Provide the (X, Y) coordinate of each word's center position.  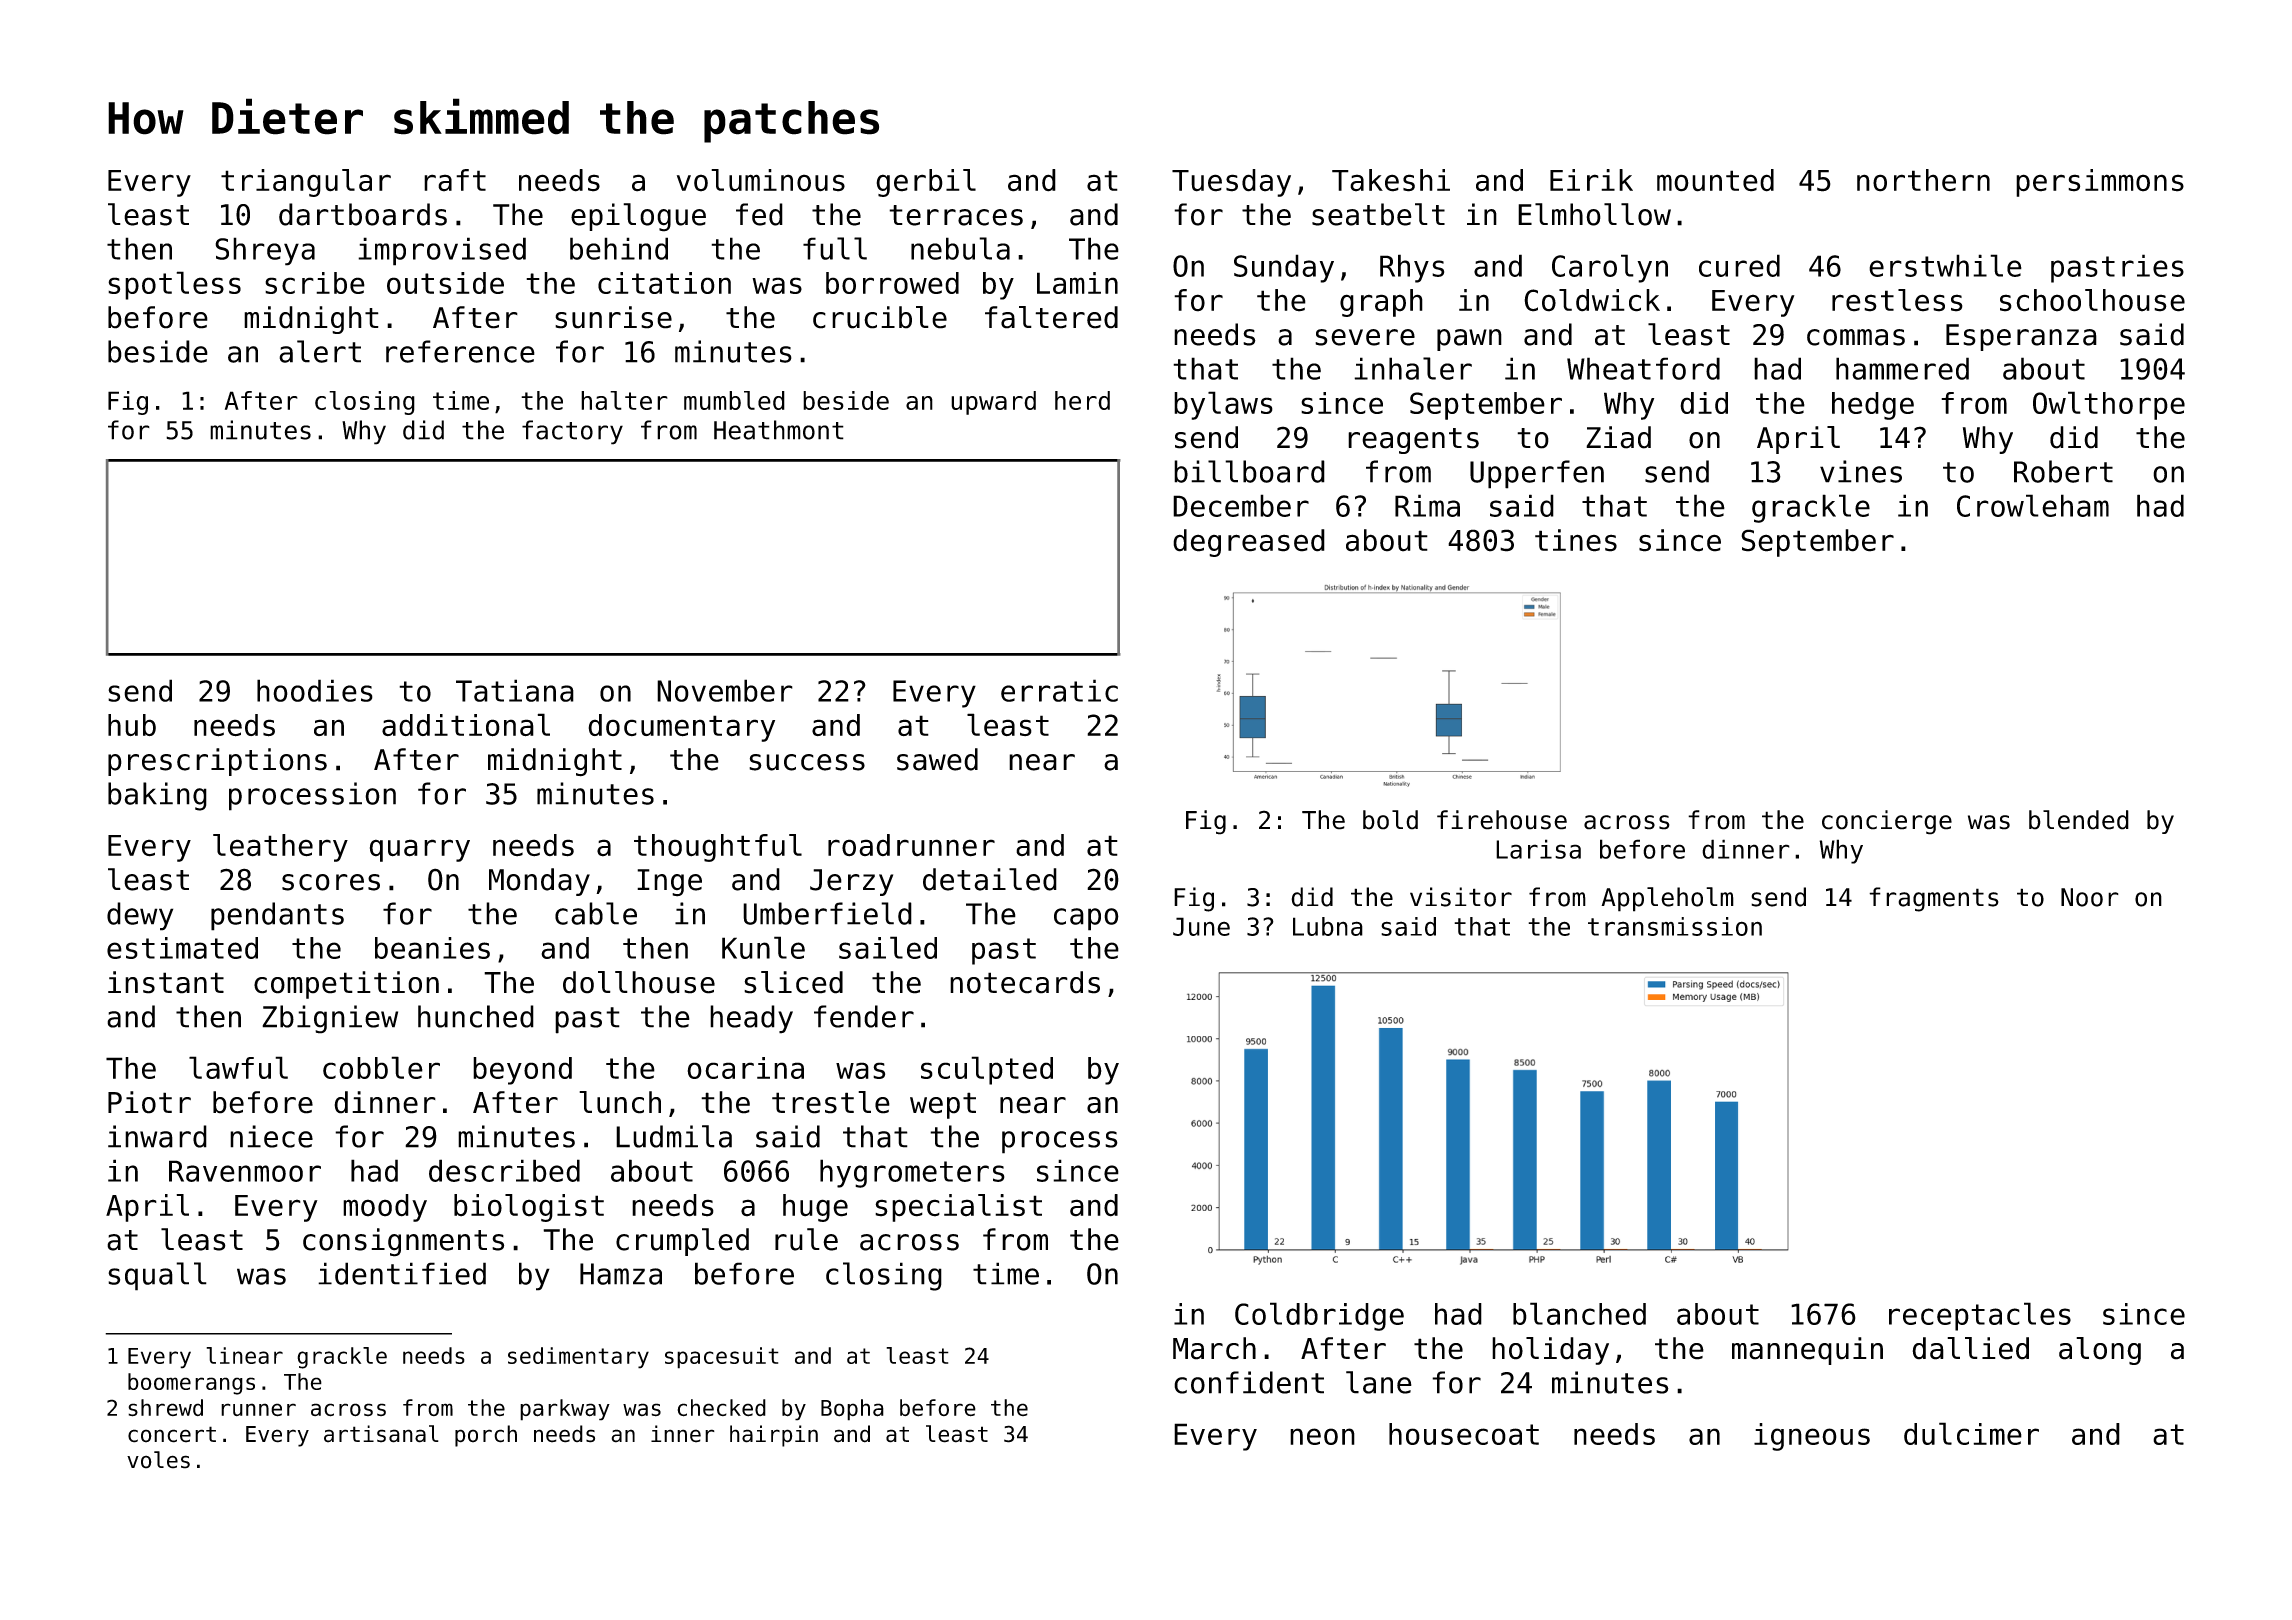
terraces (956, 215)
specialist (958, 1208)
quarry (420, 850)
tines (1576, 540)
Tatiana (515, 690)
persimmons (2100, 183)
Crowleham (2033, 505)
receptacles (1980, 1316)
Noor (2090, 897)
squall (157, 1276)
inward (157, 1136)
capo (1086, 919)
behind (619, 248)
